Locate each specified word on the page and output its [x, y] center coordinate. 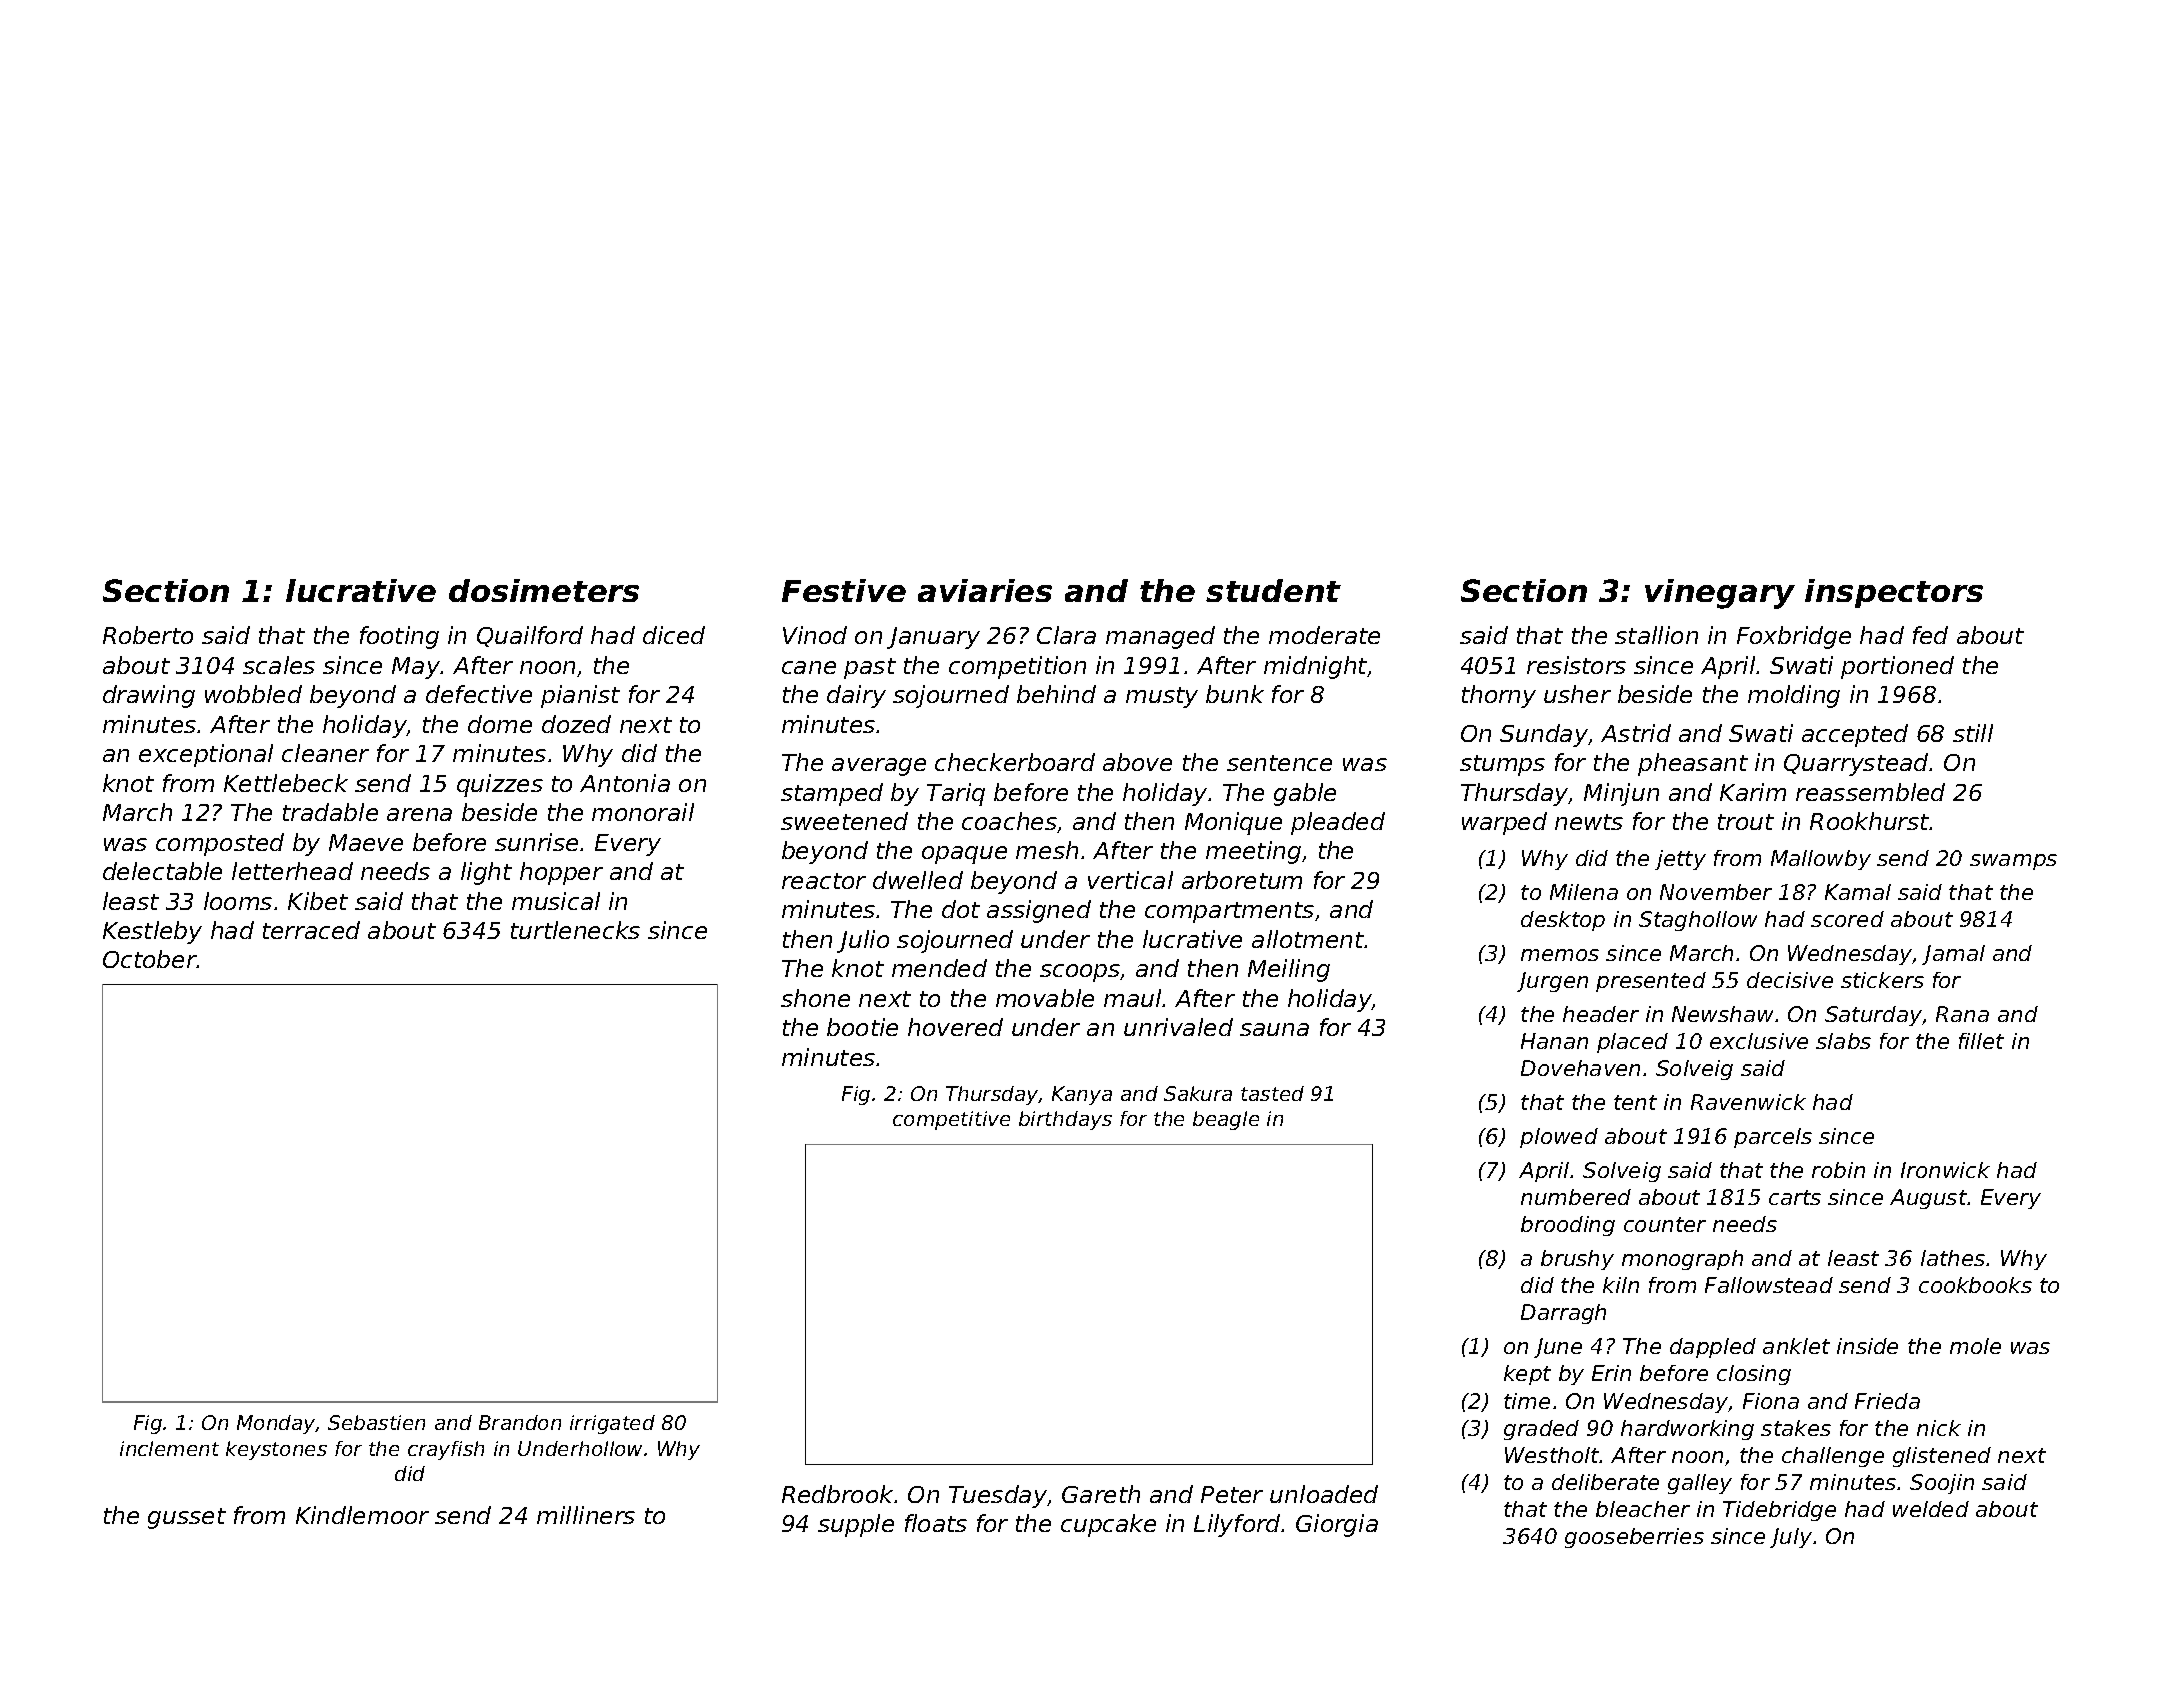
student [1273, 590]
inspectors [1894, 593]
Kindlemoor [362, 1515]
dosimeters [544, 590]
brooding [1568, 1226]
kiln [1621, 1285]
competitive [951, 1120]
